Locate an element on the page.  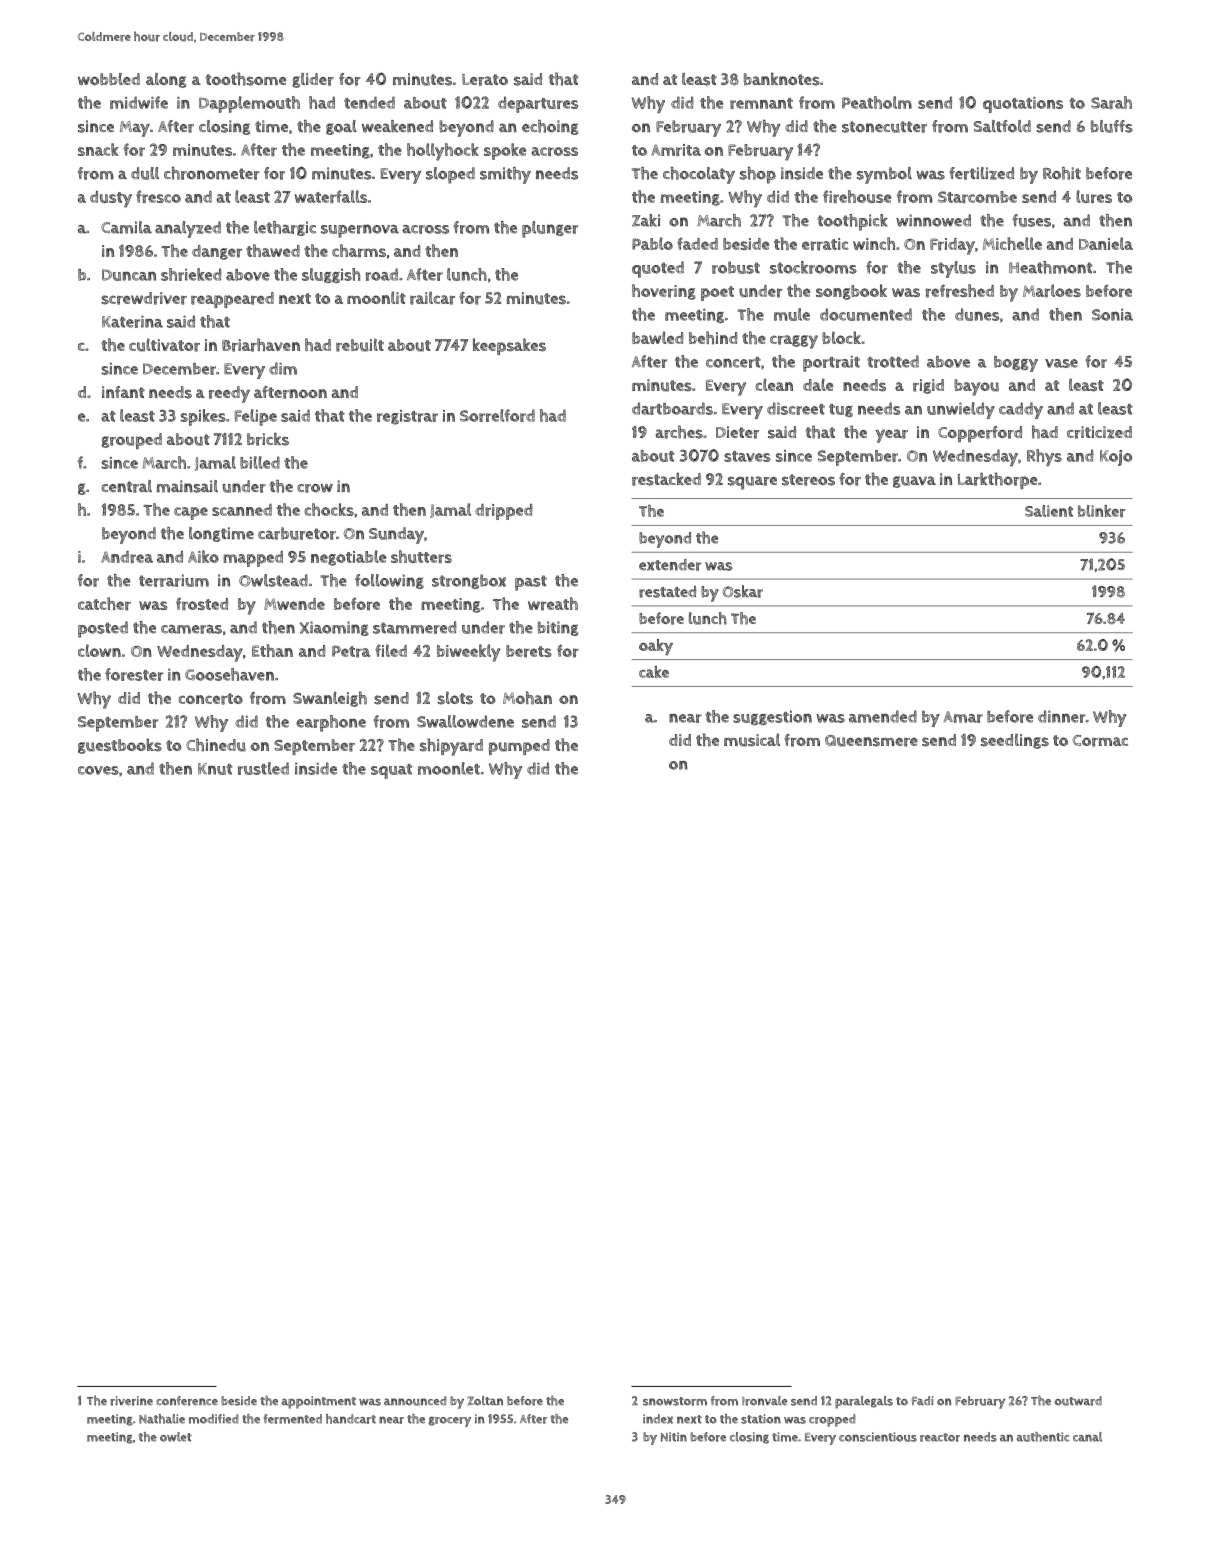
station is located at coordinates (761, 1419).
